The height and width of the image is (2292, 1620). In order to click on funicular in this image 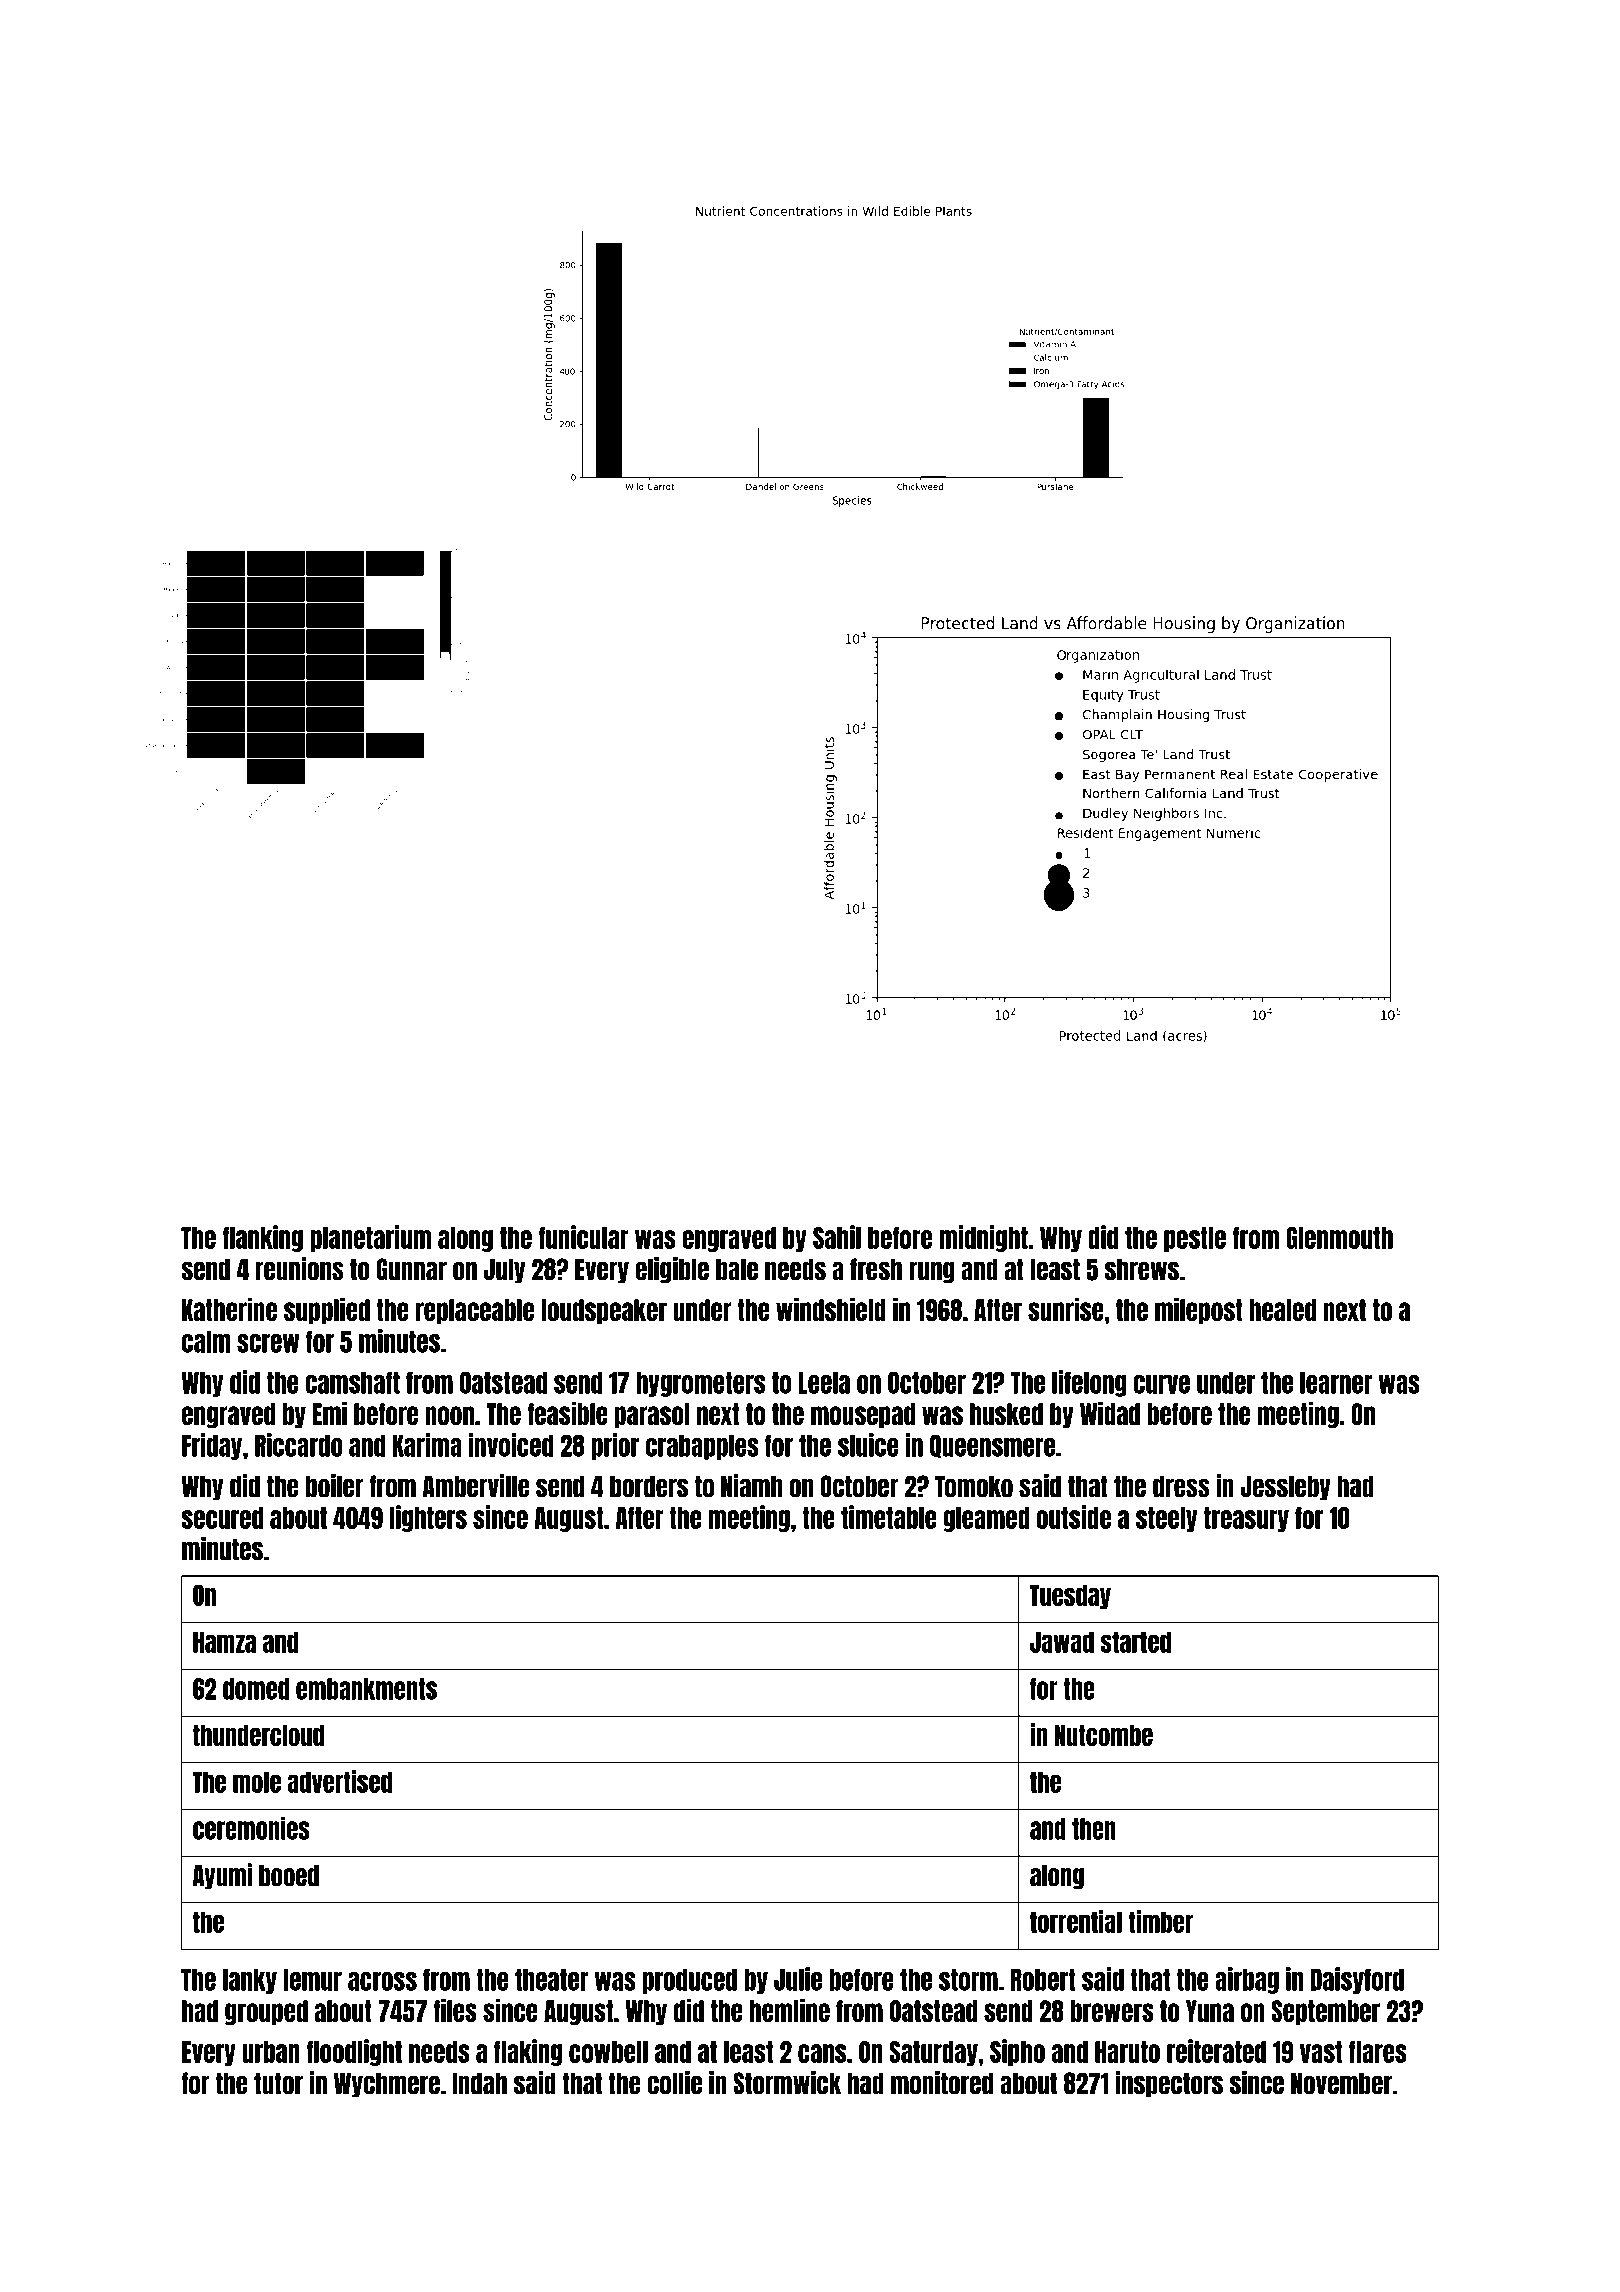, I will do `click(583, 1237)`.
